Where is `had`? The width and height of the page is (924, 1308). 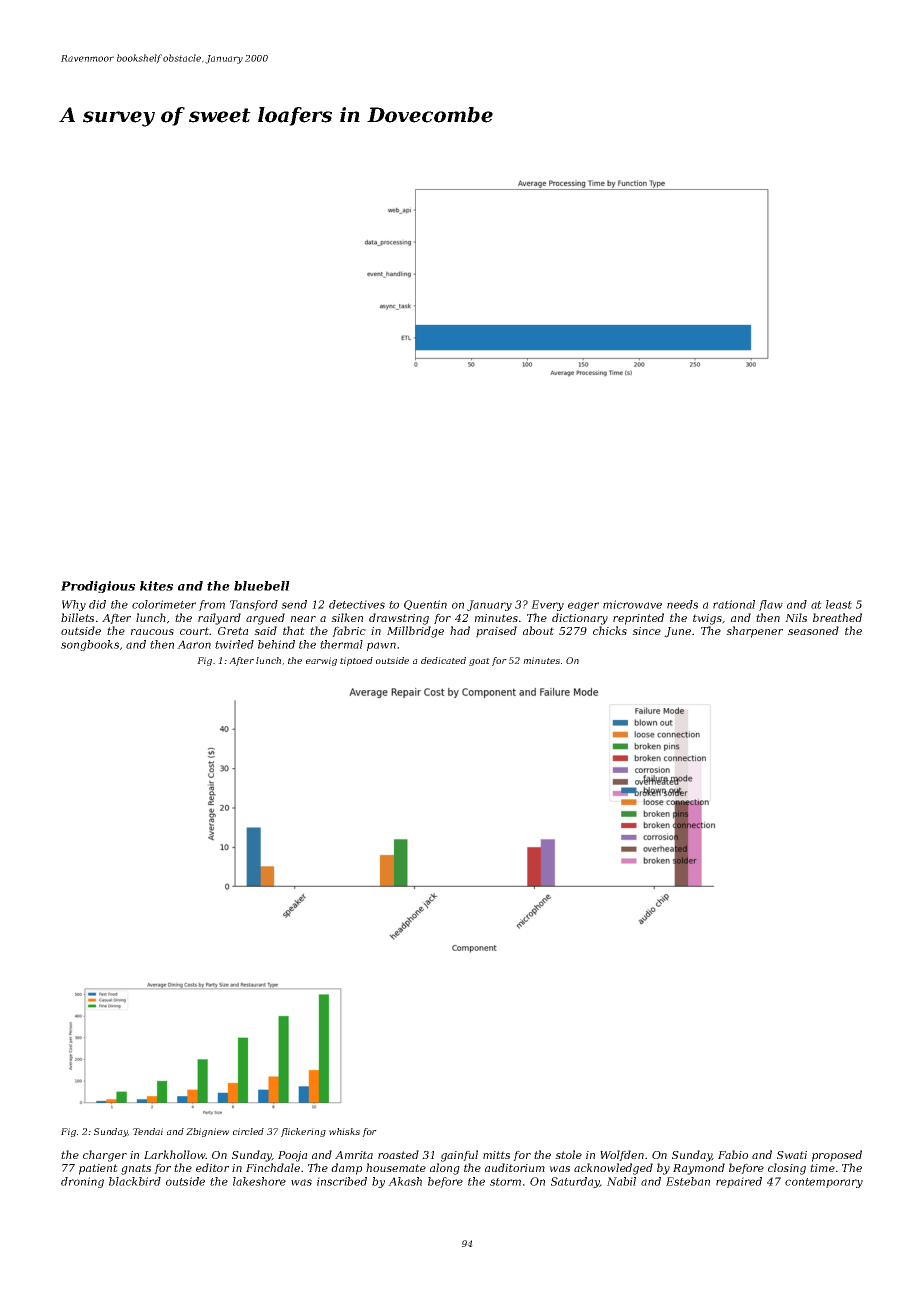
had is located at coordinates (460, 630).
